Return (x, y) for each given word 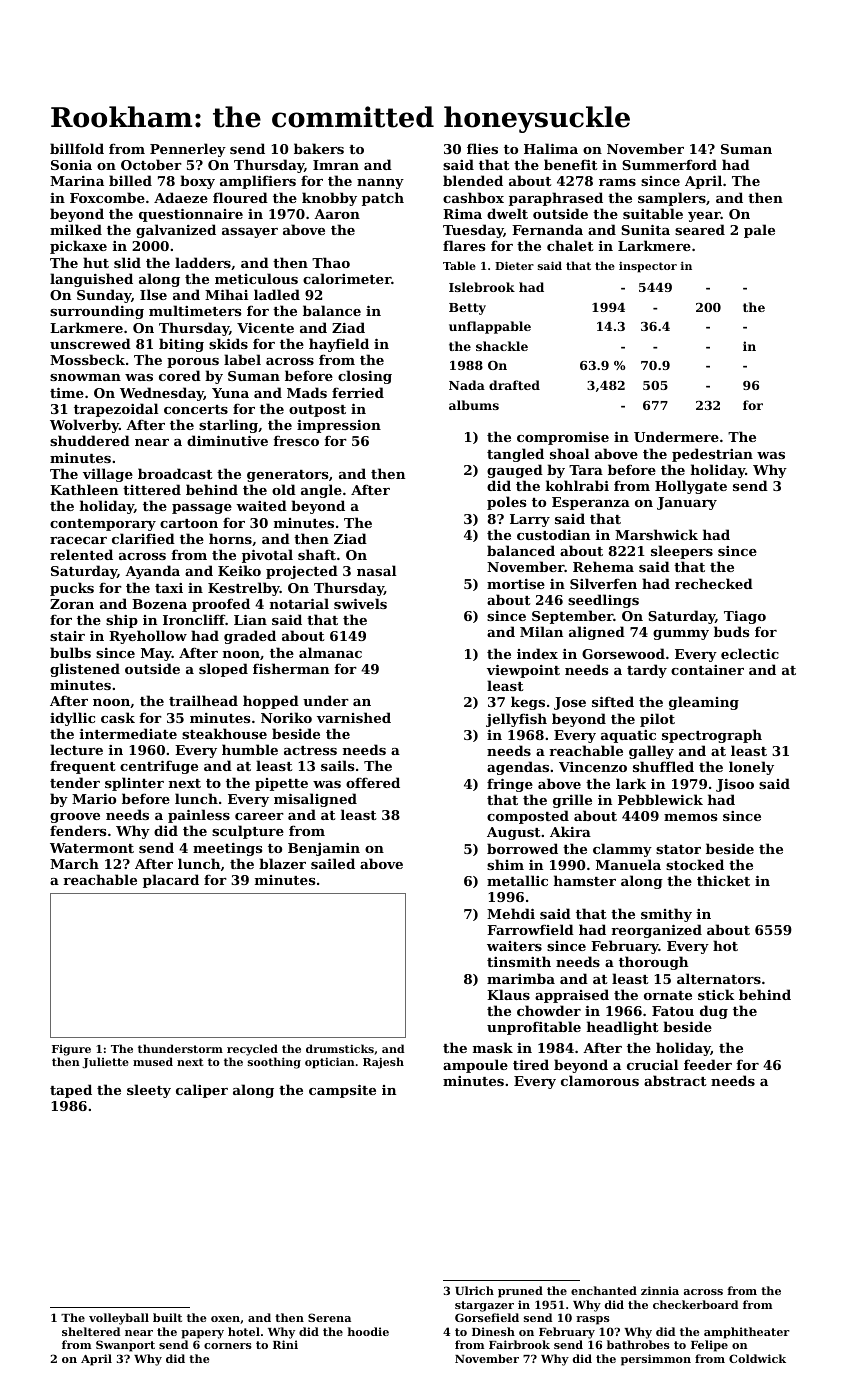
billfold (77, 148)
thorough (653, 963)
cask (118, 717)
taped (71, 1091)
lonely (751, 768)
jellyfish (516, 720)
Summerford (669, 164)
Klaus (508, 994)
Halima (551, 148)
